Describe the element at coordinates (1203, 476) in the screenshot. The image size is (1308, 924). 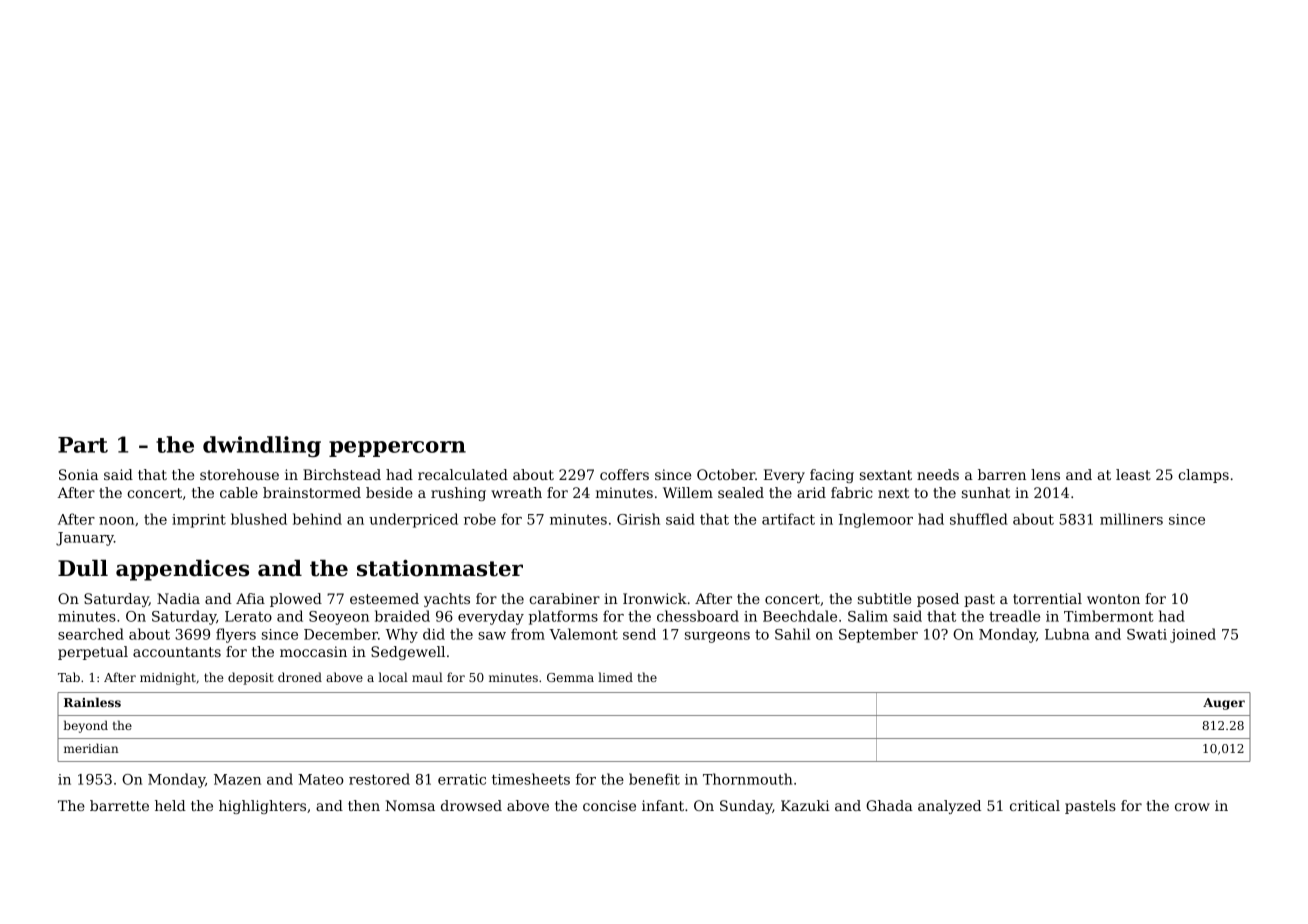
I see `clamps` at that location.
